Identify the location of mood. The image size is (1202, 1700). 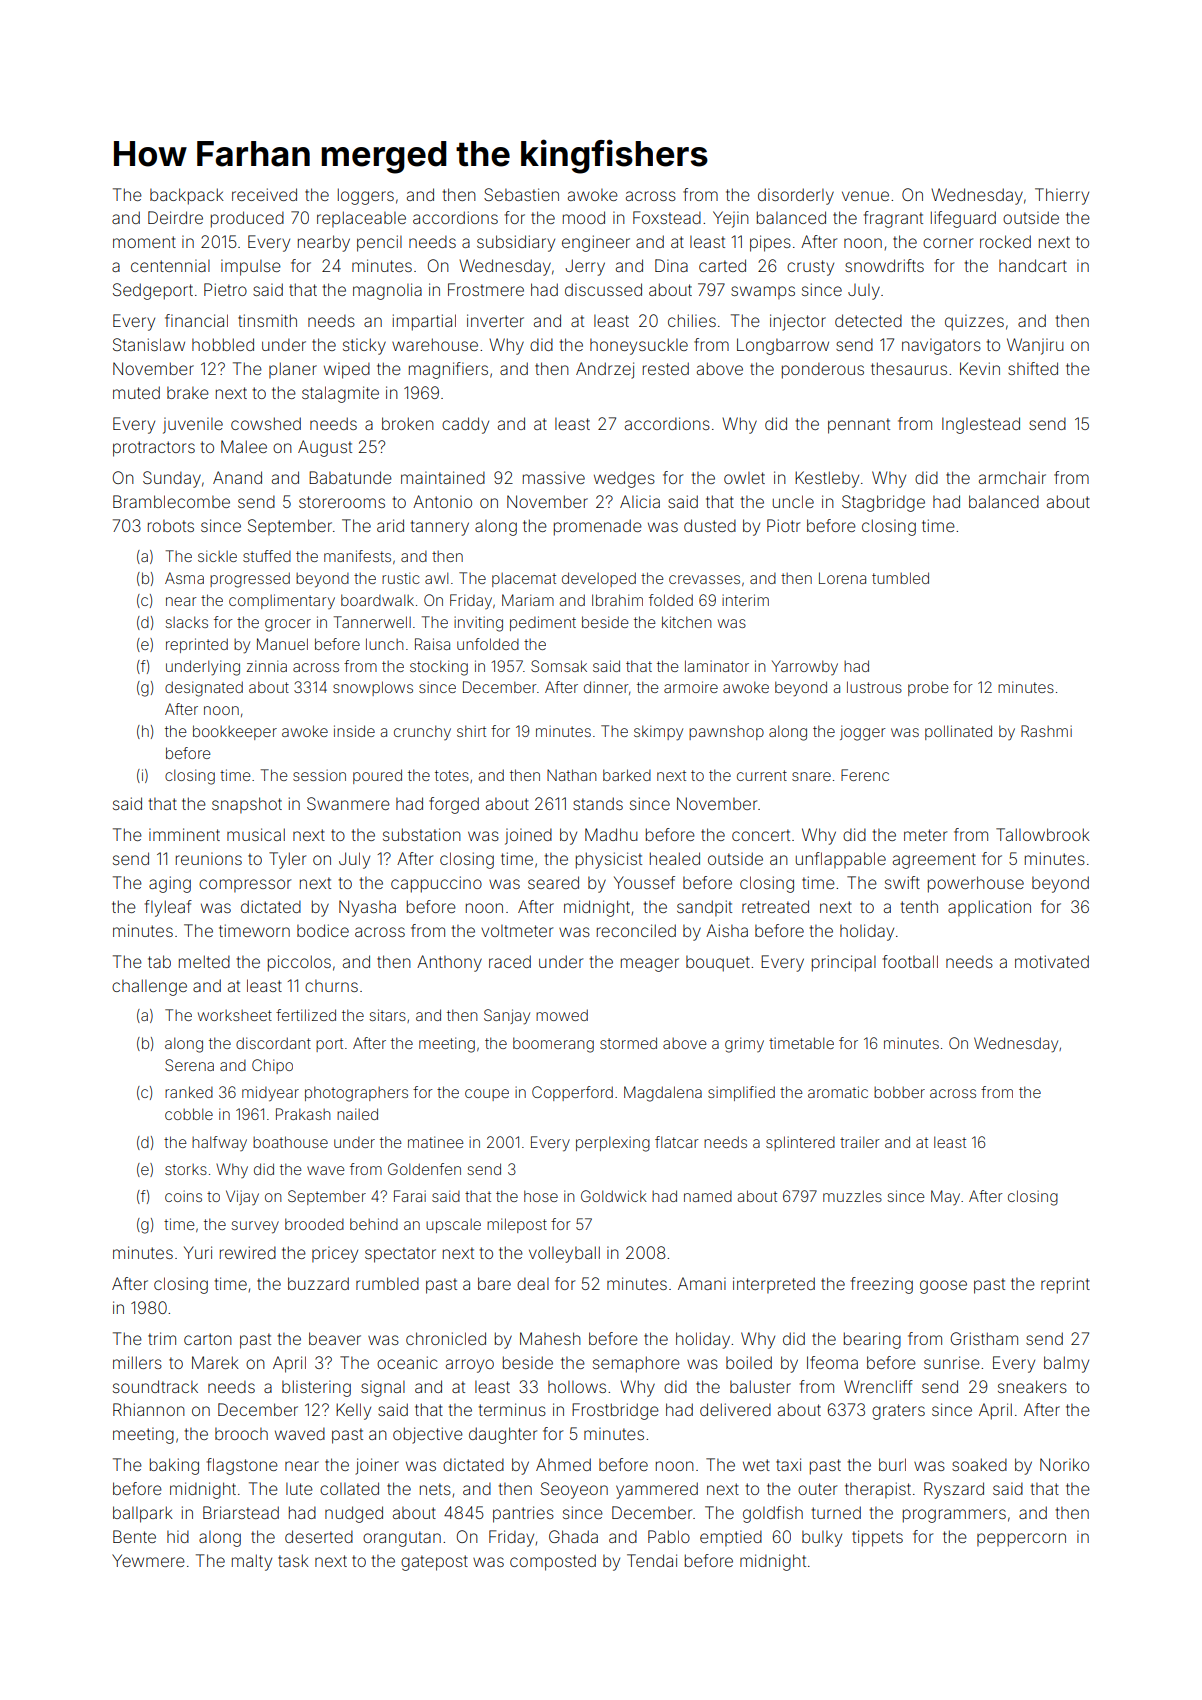
(584, 217).
